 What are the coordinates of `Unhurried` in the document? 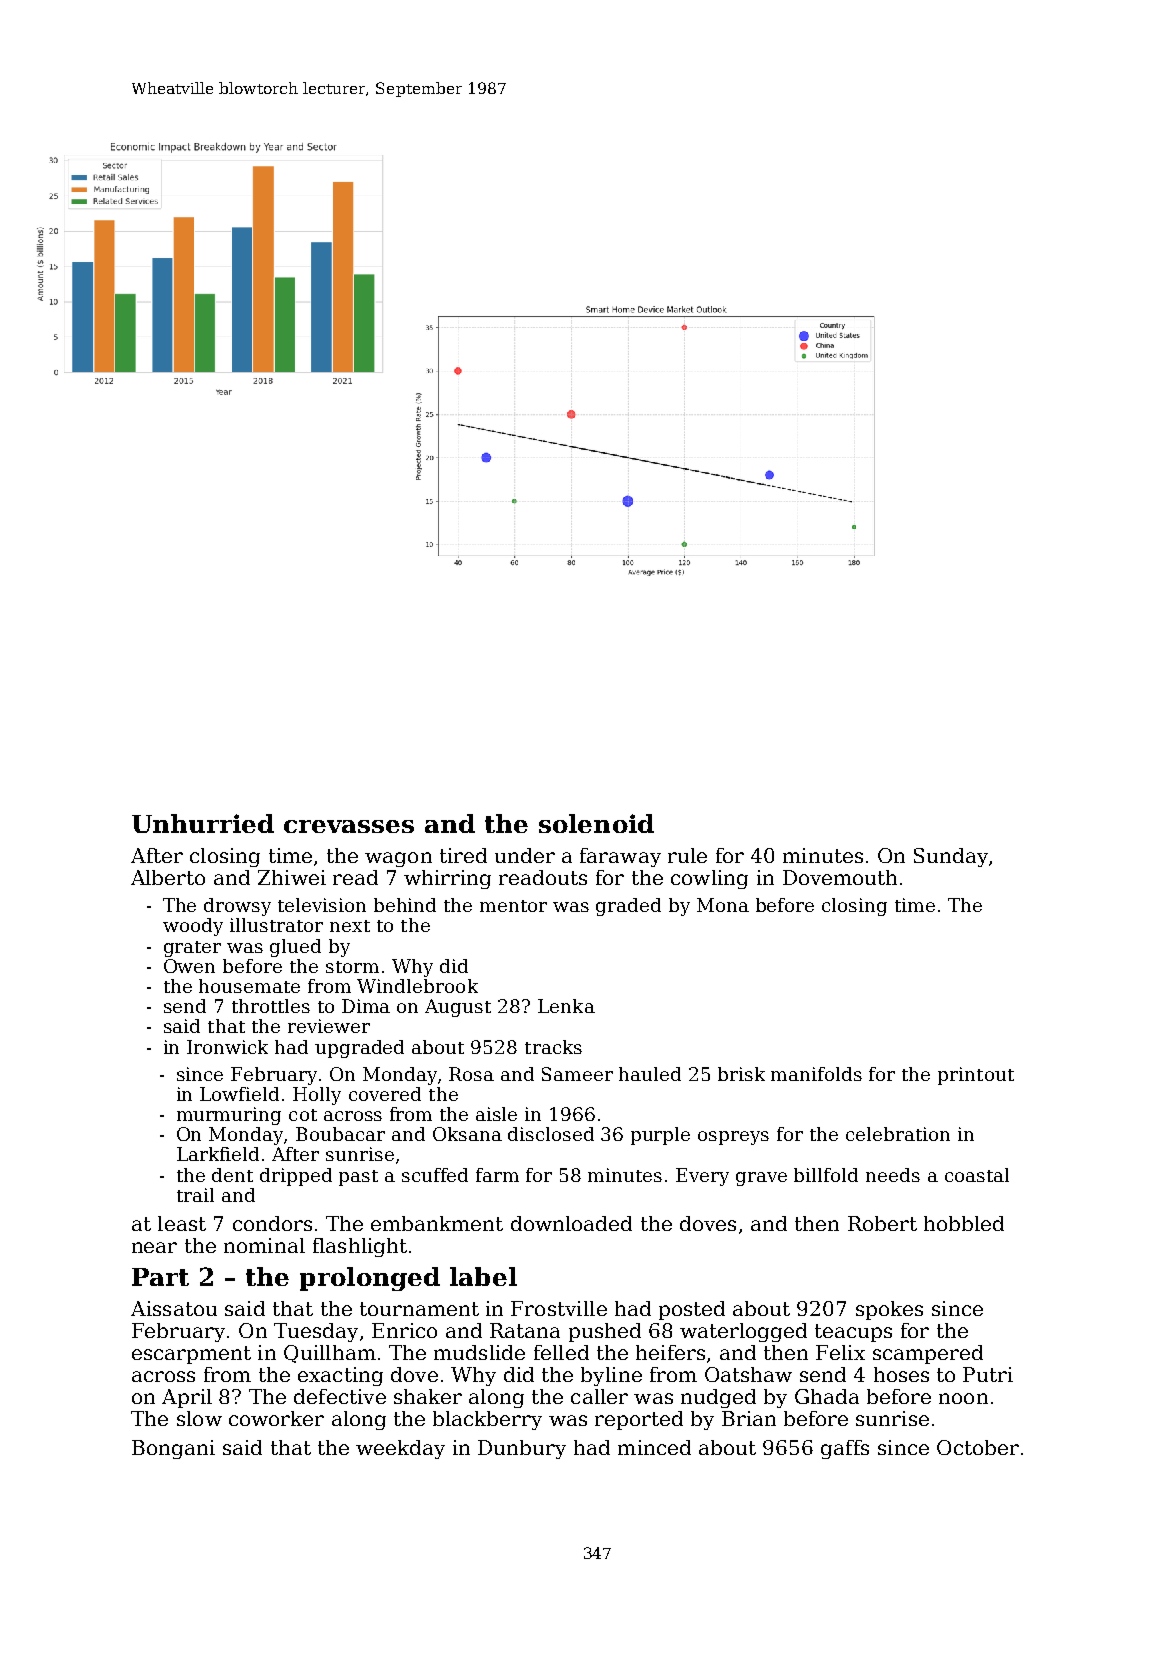 It's located at (203, 823).
